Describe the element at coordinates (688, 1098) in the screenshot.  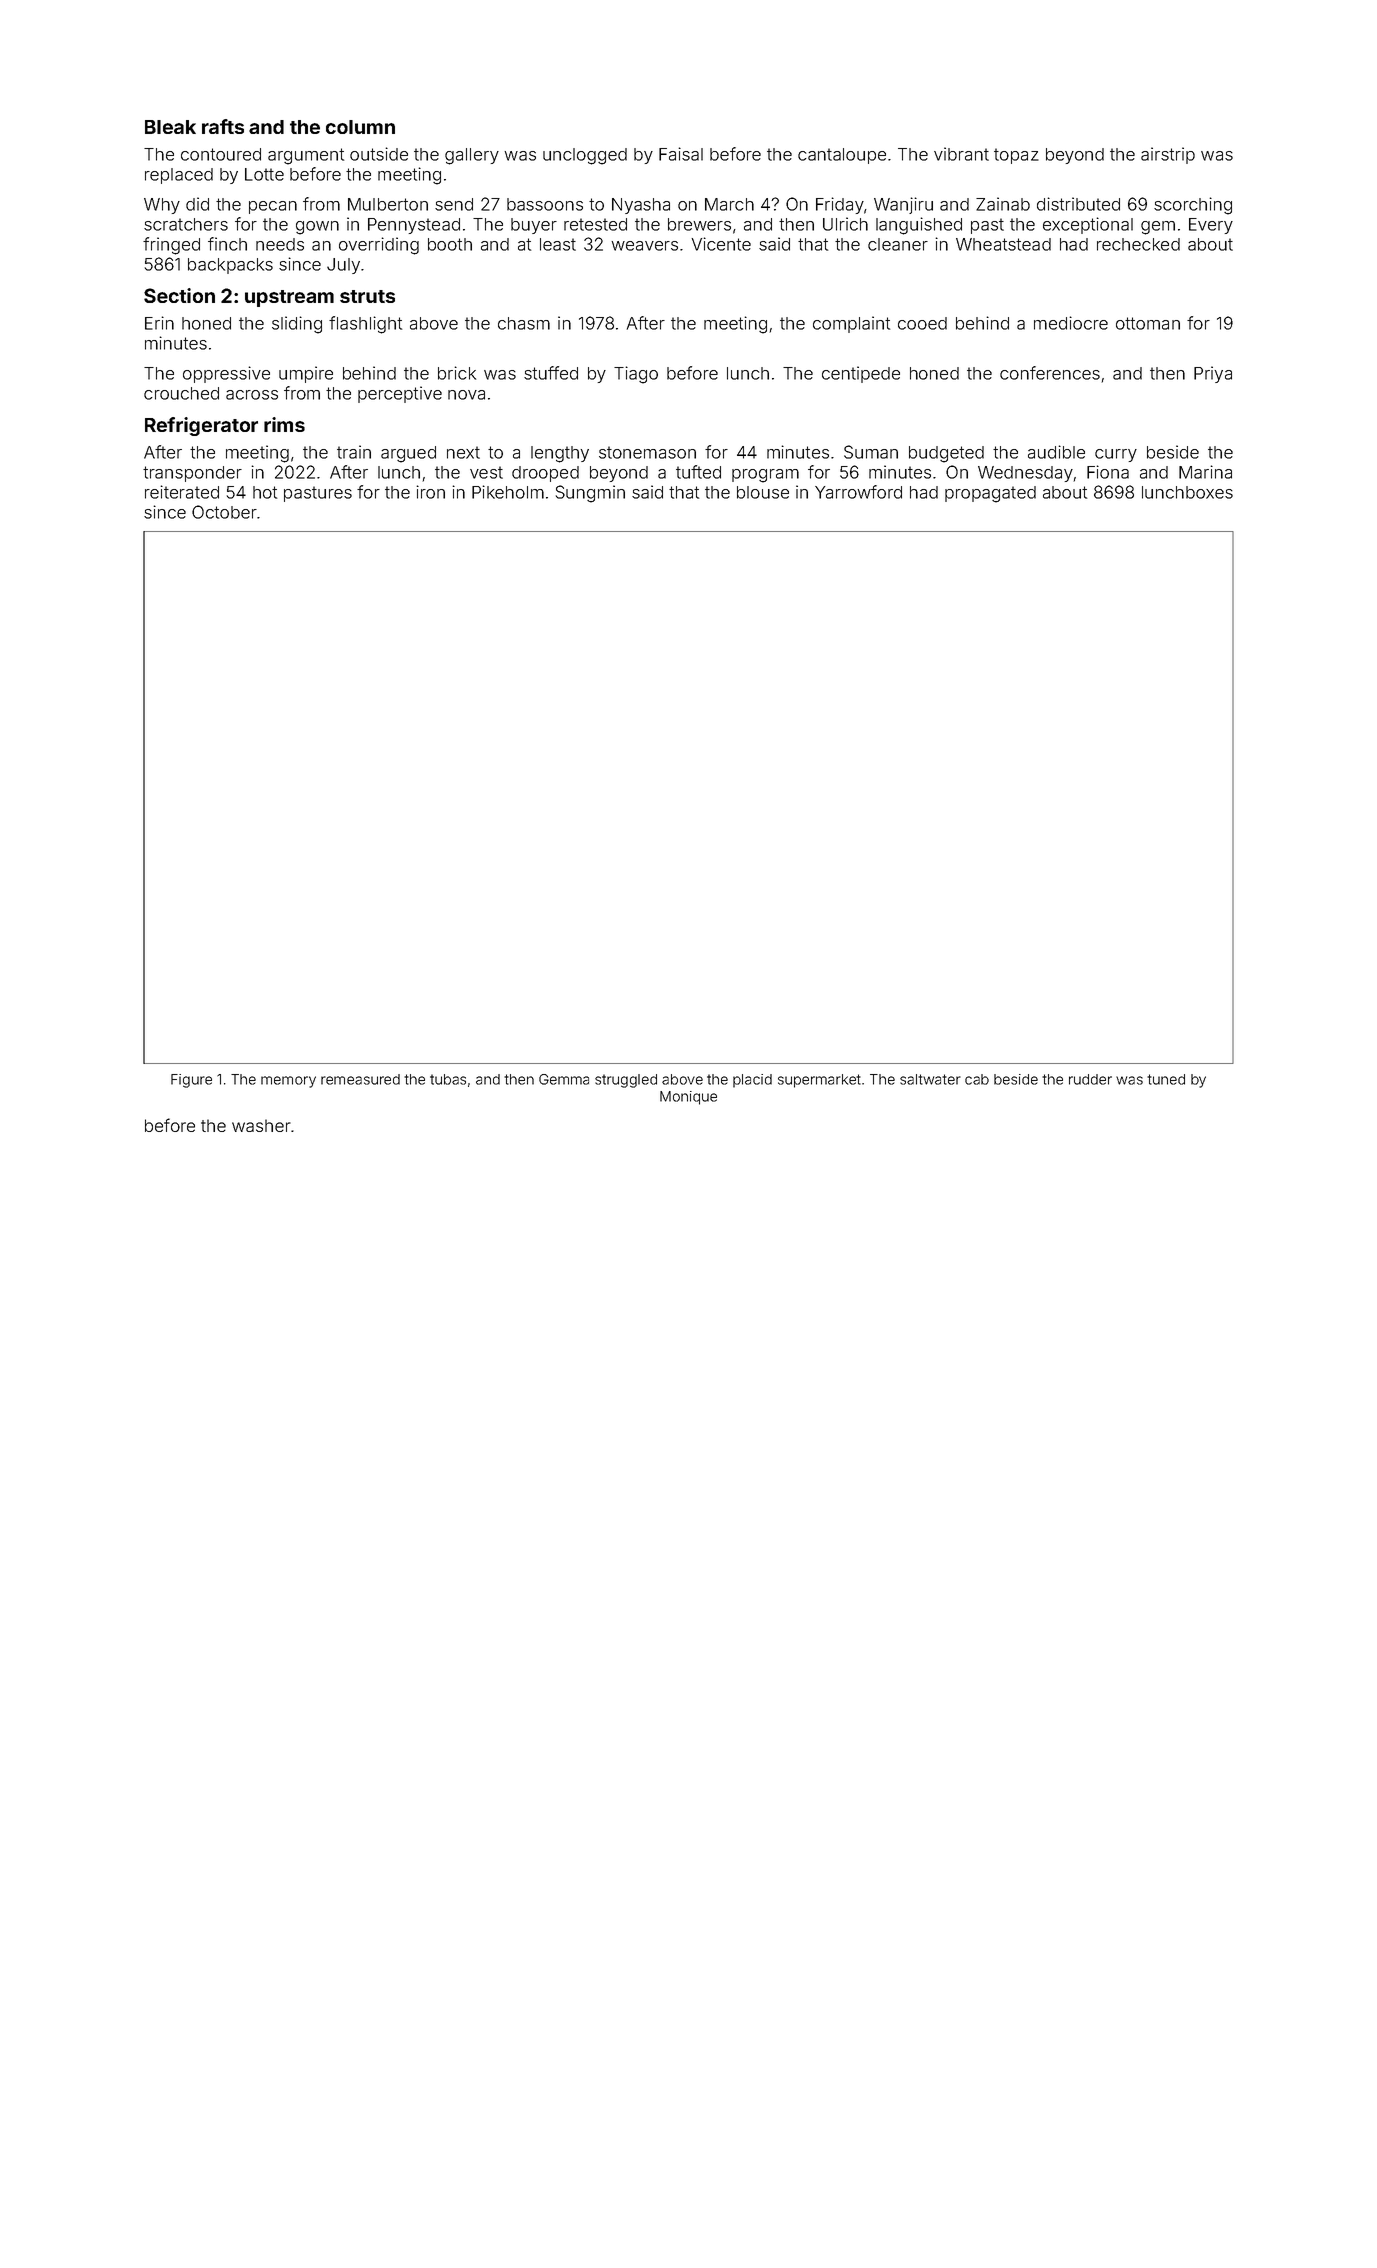
I see `Monique` at that location.
